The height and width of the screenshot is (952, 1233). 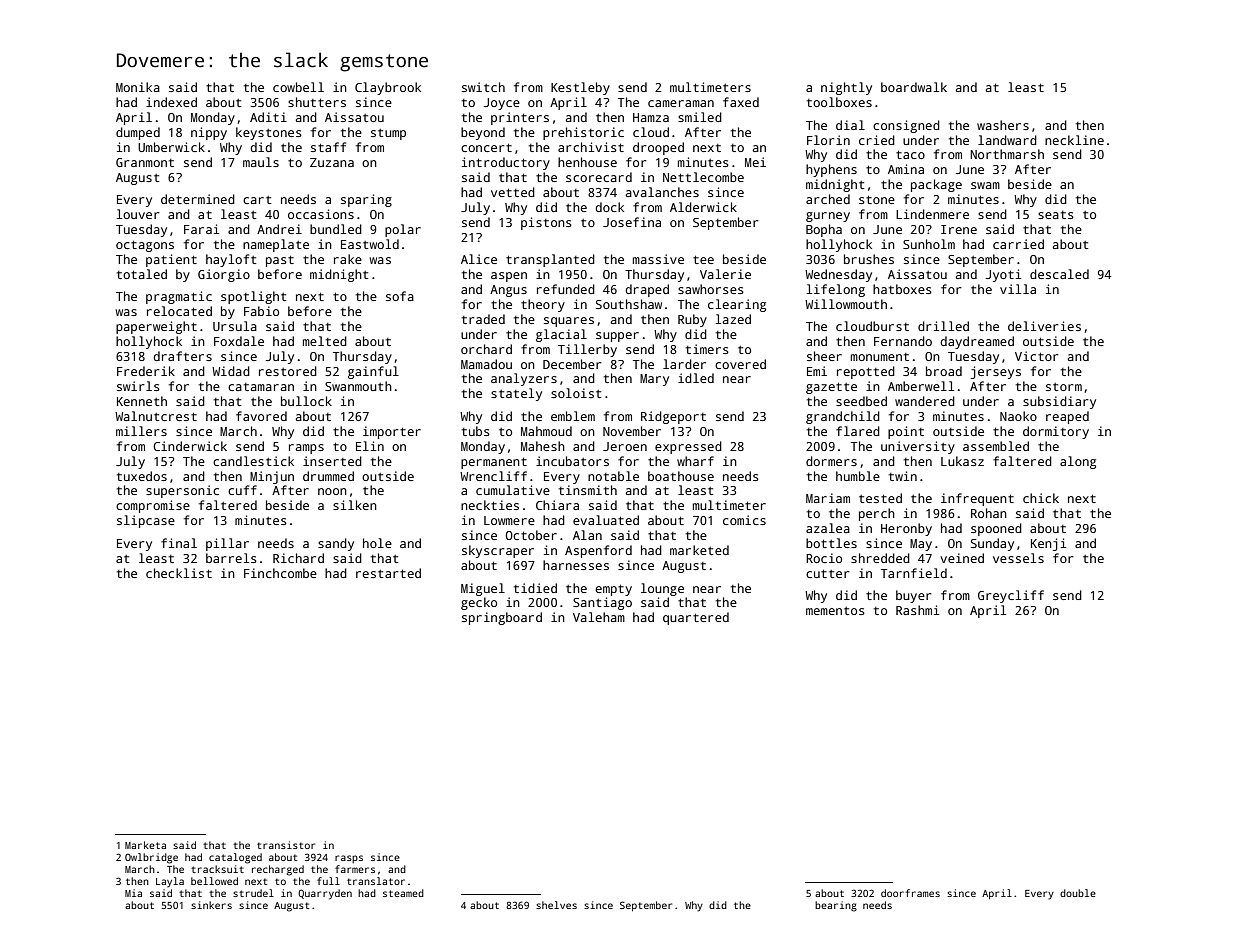 What do you see at coordinates (211, 905) in the screenshot?
I see `sinkers` at bounding box center [211, 905].
